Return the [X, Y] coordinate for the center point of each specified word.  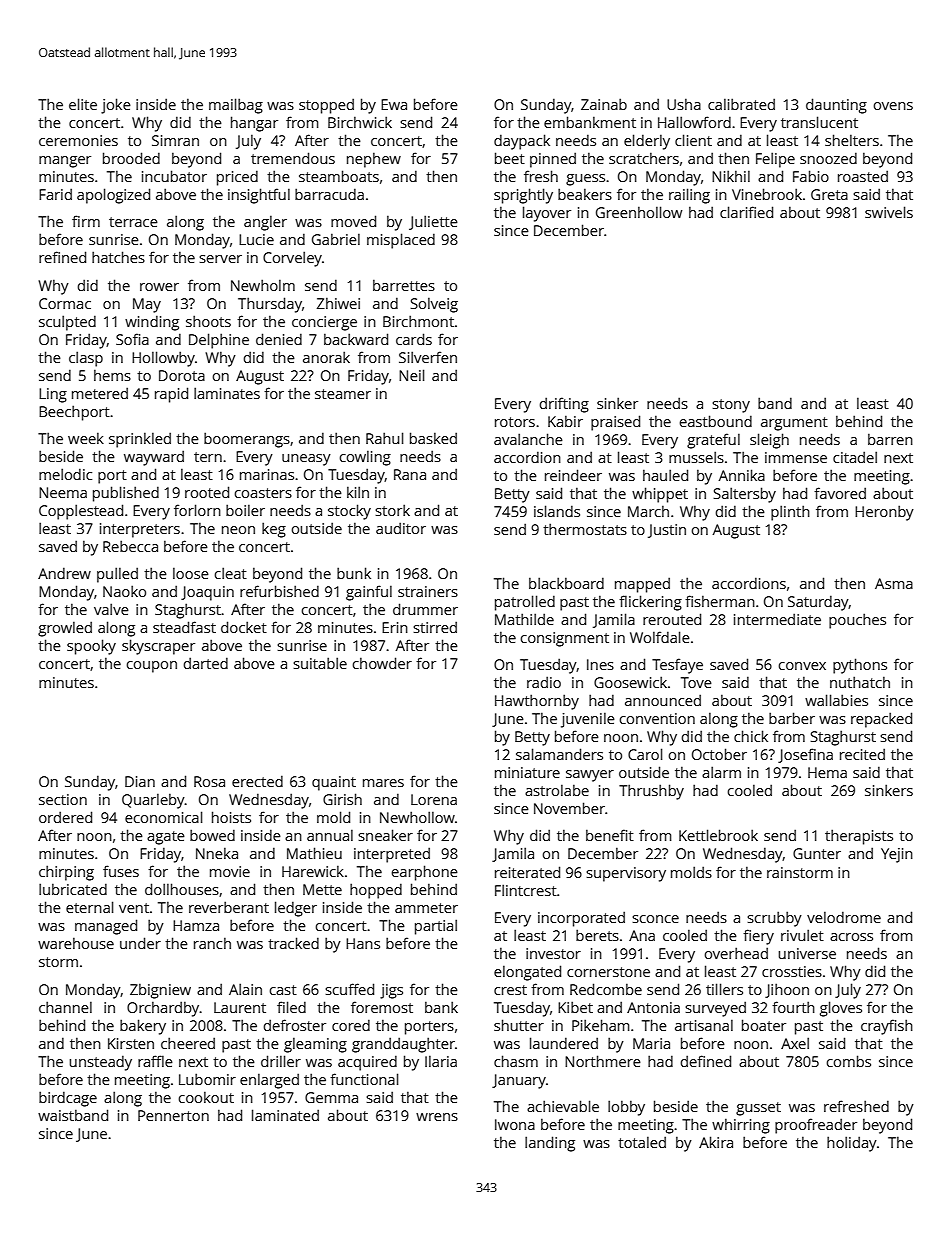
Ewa [394, 104]
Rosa [209, 781]
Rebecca [130, 546]
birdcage [68, 1099]
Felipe [775, 160]
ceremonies [78, 140]
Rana [410, 474]
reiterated [527, 872]
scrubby [774, 919]
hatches [118, 257]
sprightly [523, 196]
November [569, 808]
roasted [863, 176]
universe [807, 953]
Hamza [196, 925]
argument [794, 424]
